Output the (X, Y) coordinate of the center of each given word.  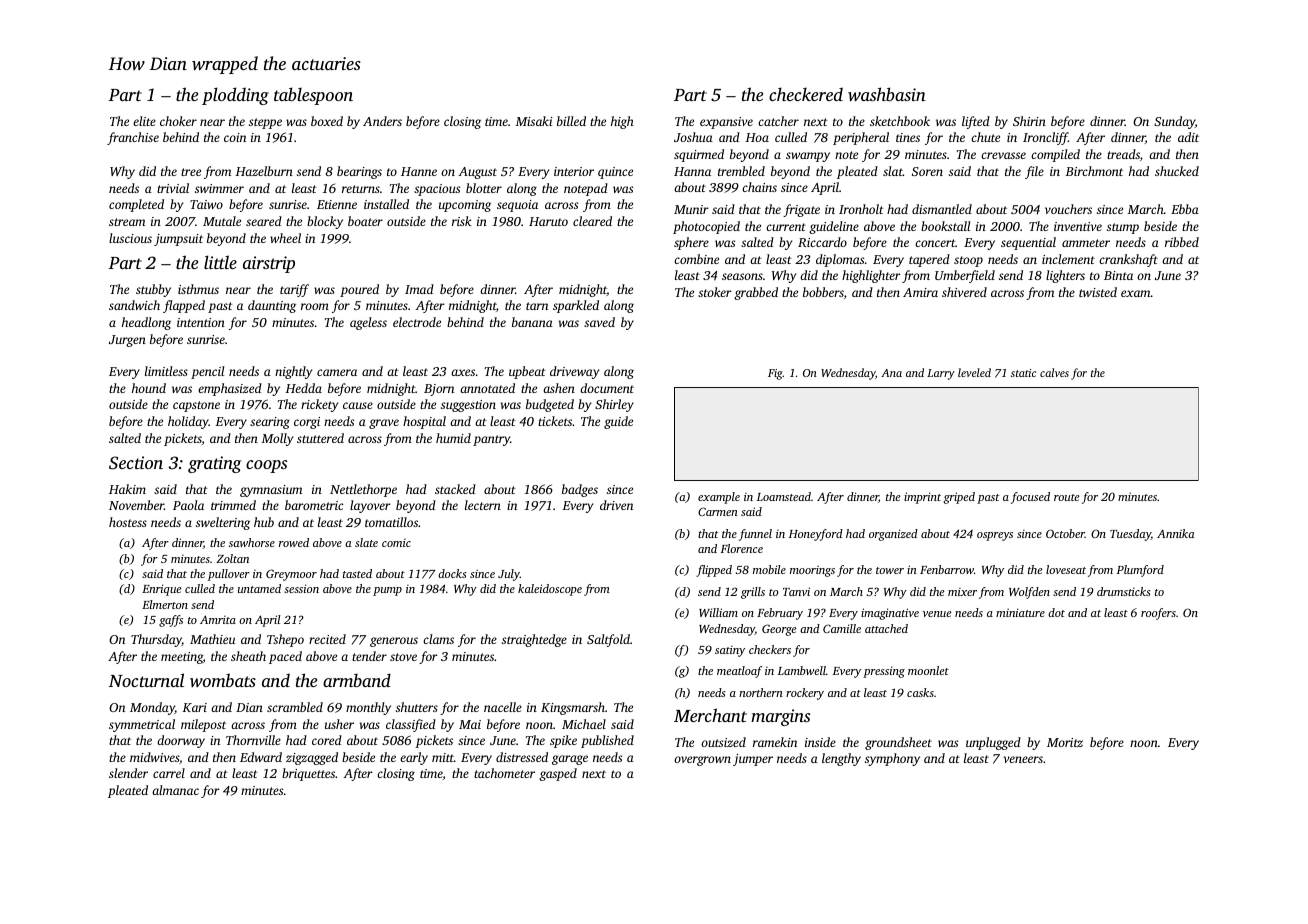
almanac (175, 790)
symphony (892, 759)
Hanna (692, 171)
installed (386, 204)
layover (370, 506)
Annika (1176, 533)
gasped (558, 774)
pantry (491, 440)
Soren (927, 171)
